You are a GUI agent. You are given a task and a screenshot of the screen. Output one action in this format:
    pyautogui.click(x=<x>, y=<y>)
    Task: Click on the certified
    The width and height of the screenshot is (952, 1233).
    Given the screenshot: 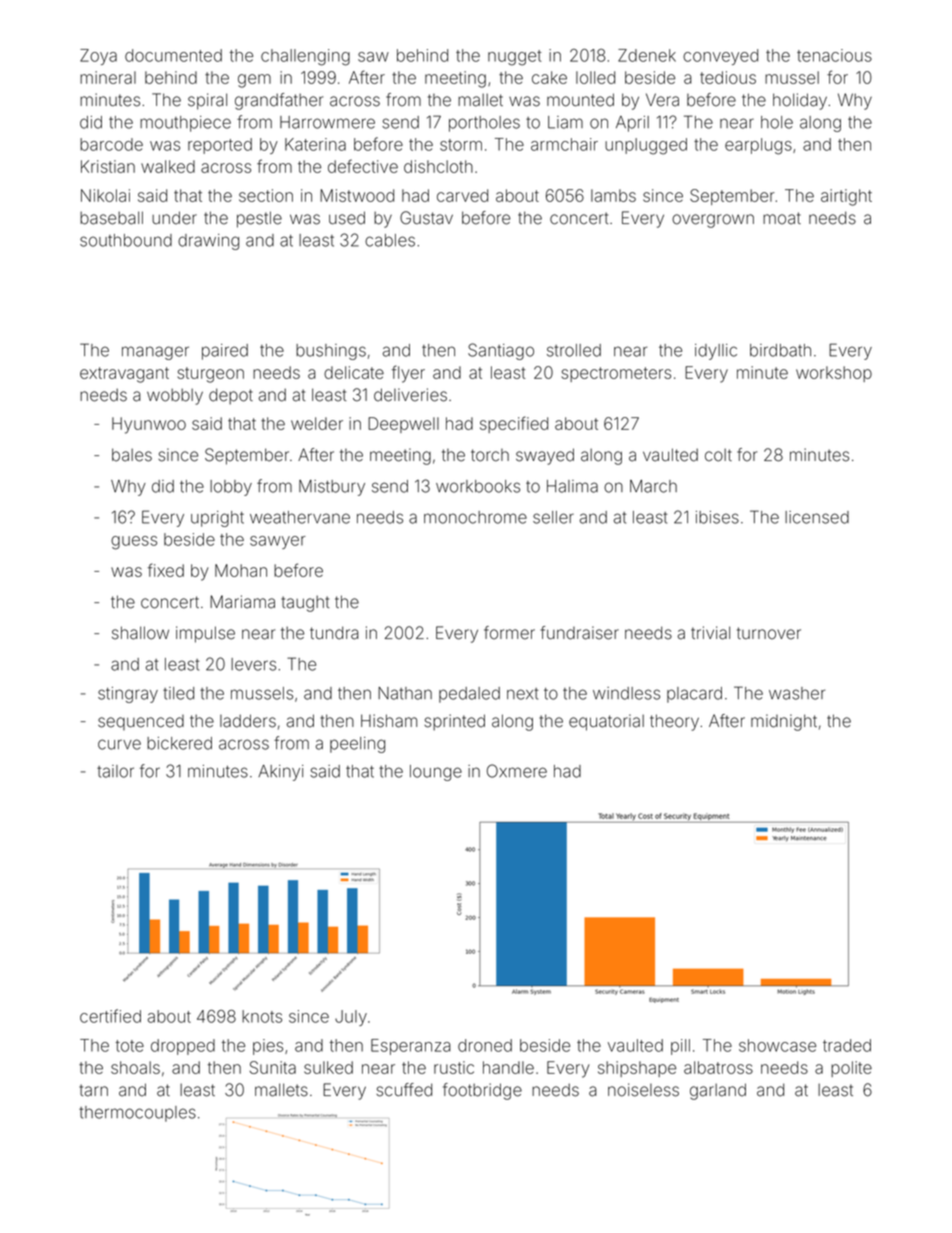 What is the action you would take?
    pyautogui.click(x=110, y=1016)
